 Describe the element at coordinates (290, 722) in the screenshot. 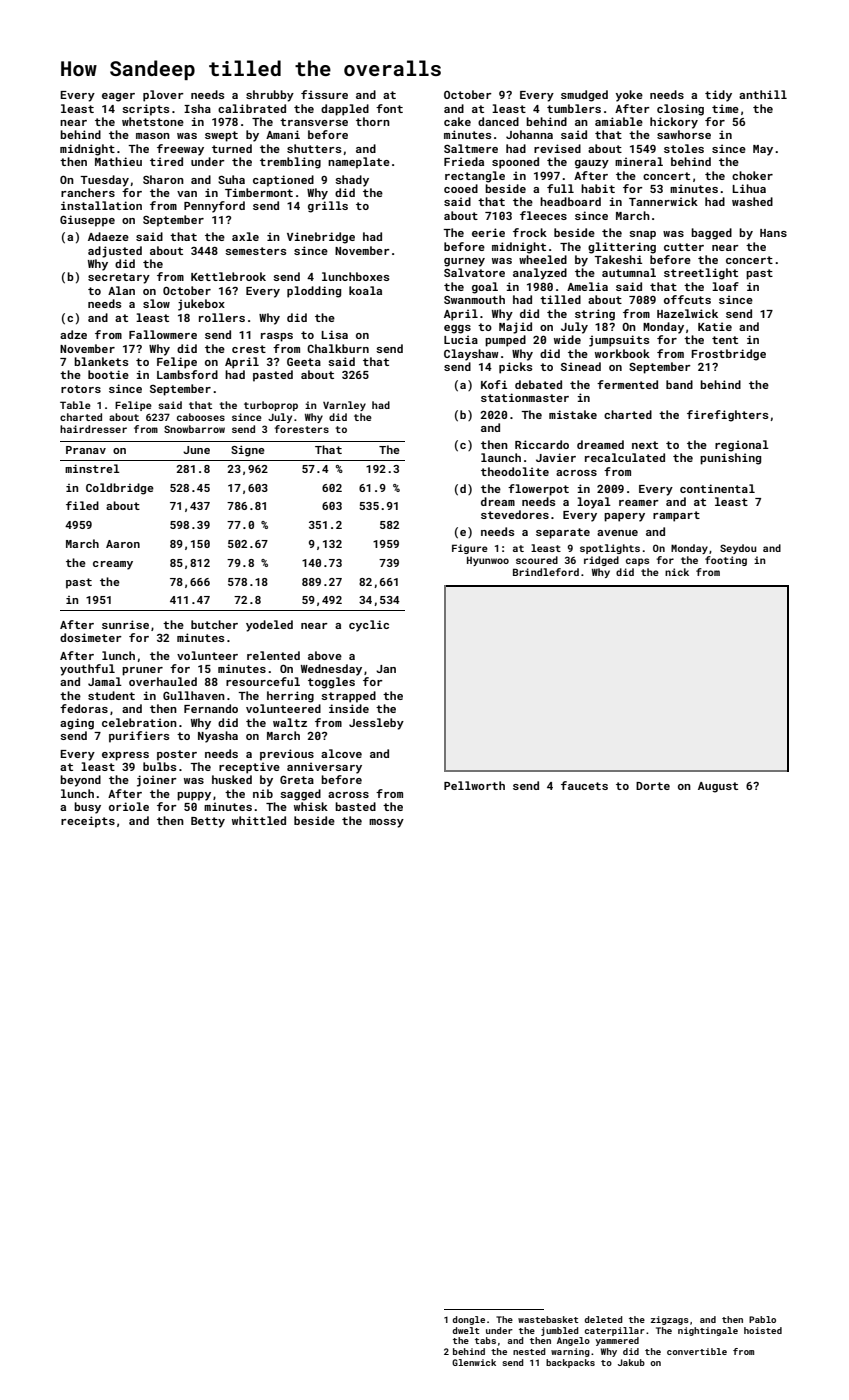

I see `waltz` at that location.
